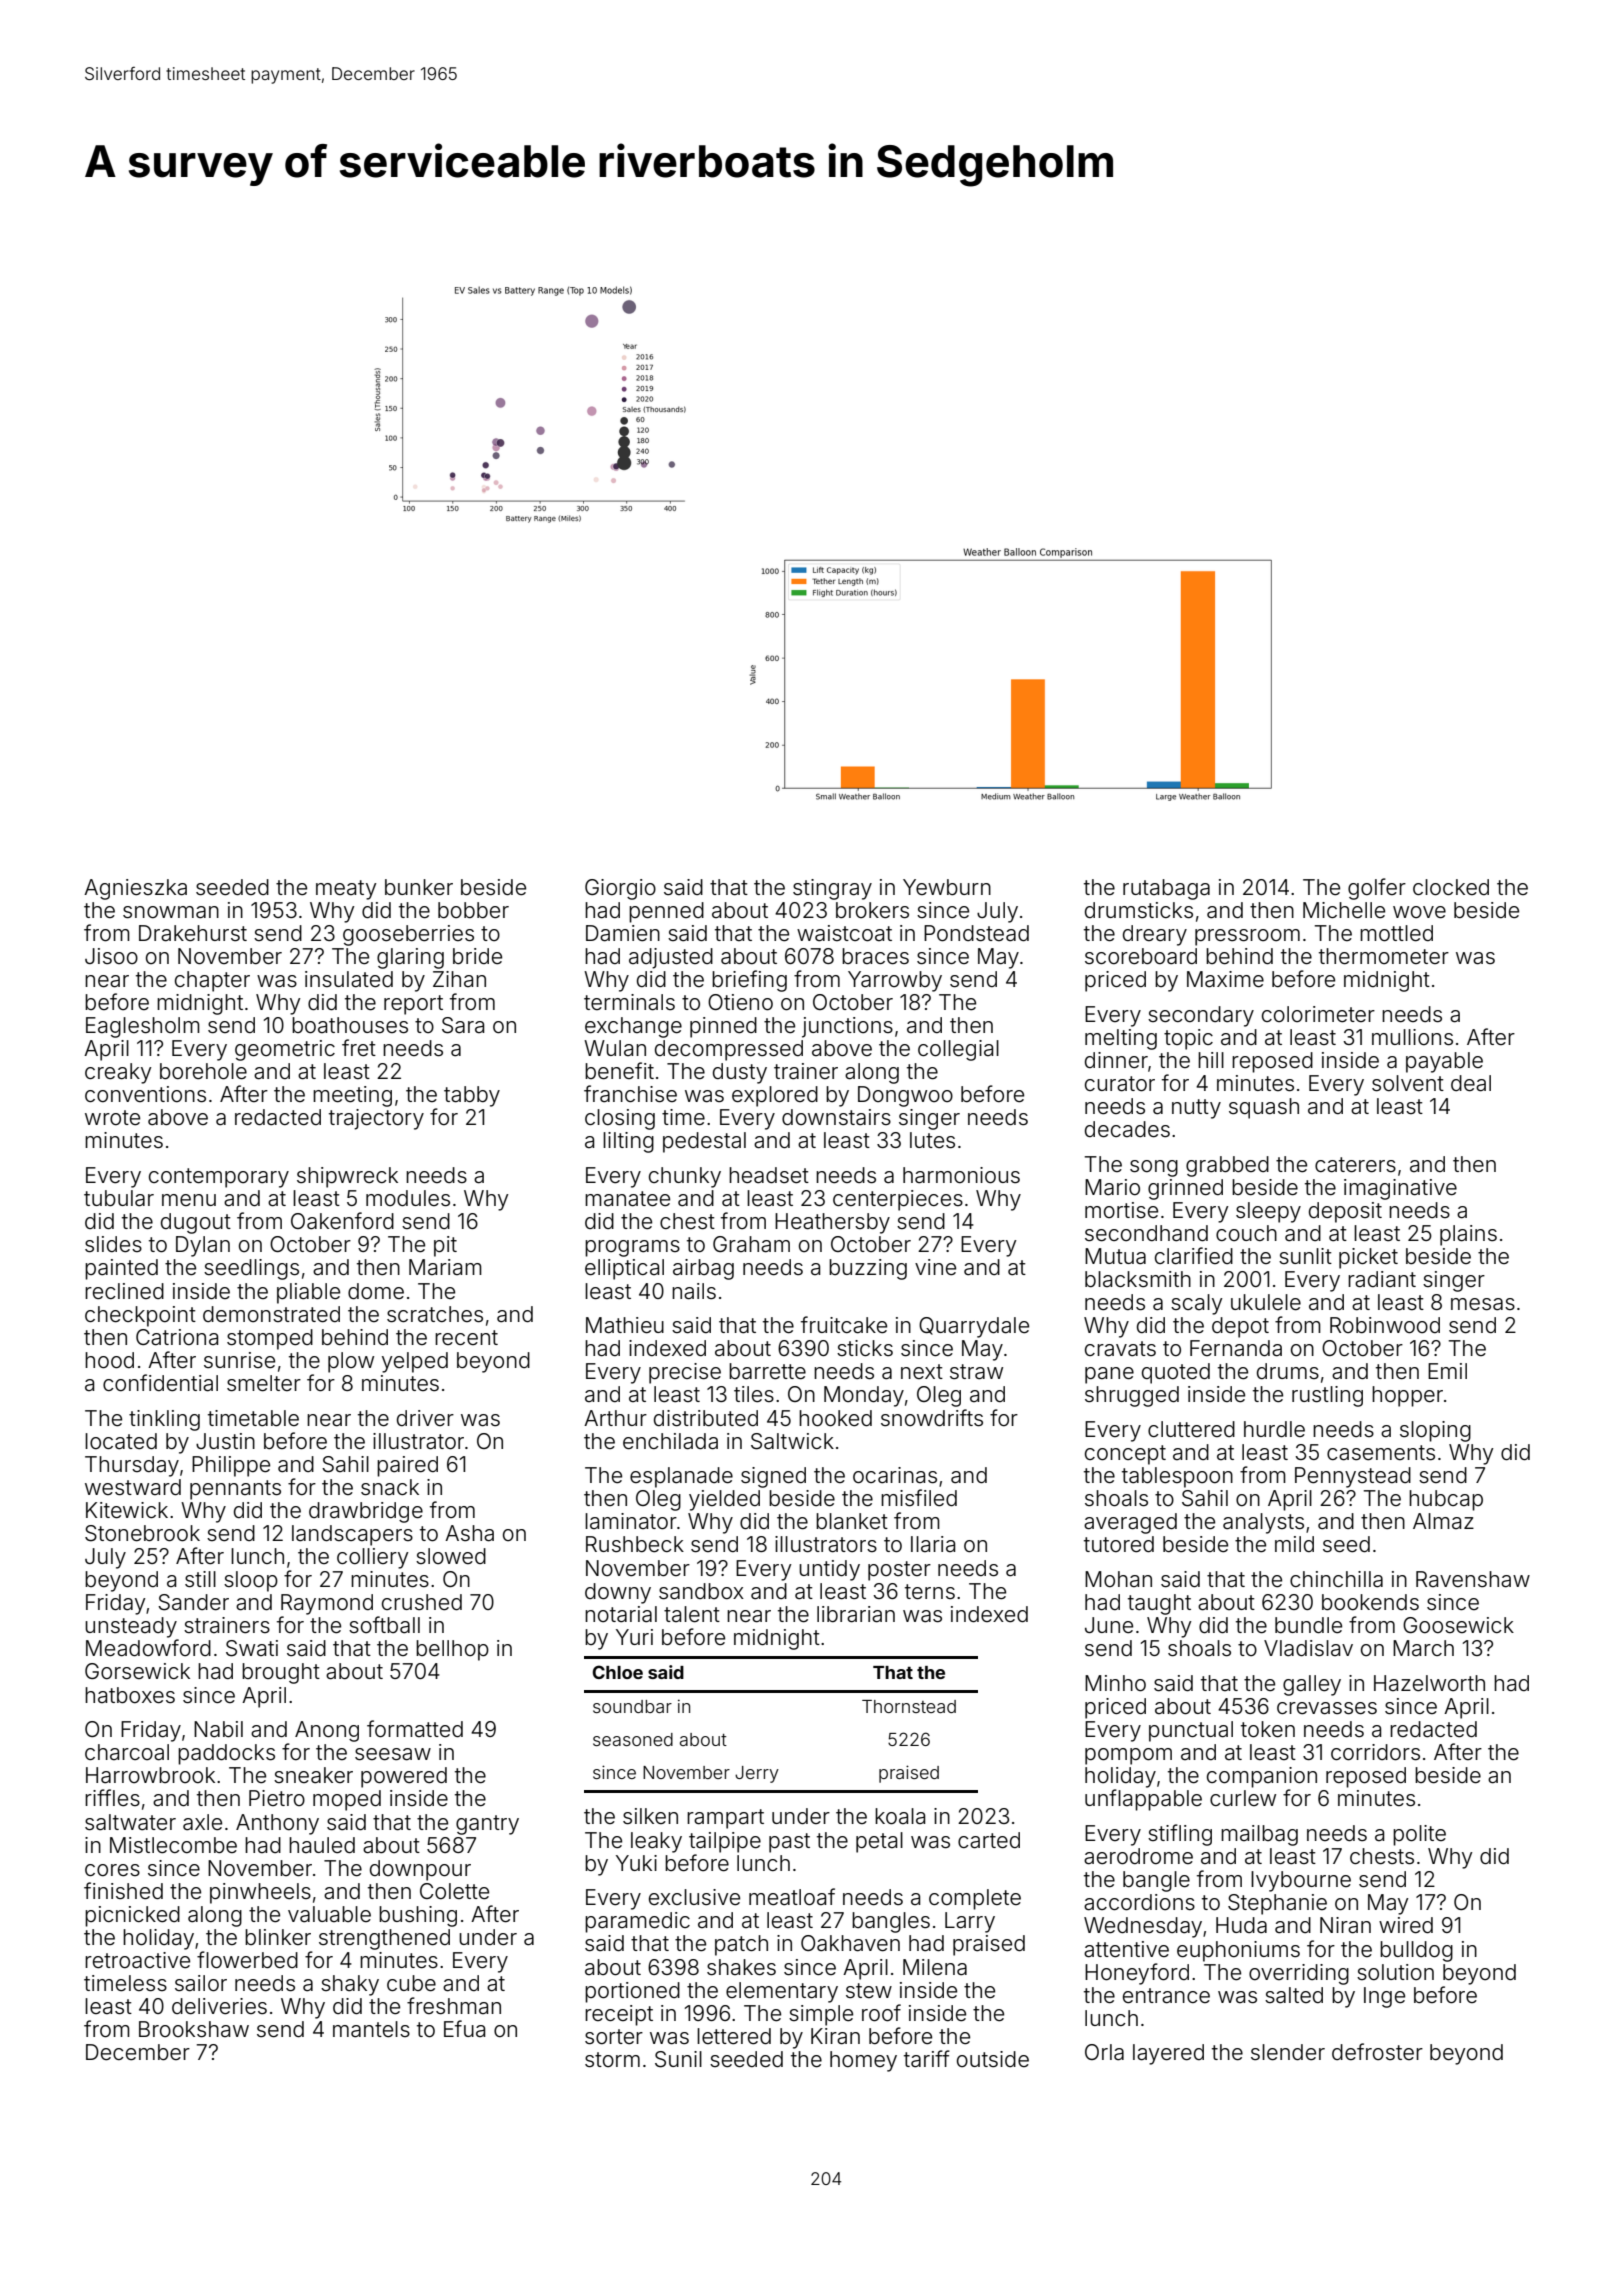 The height and width of the screenshot is (2292, 1620). What do you see at coordinates (1446, 1500) in the screenshot?
I see `hubcap` at bounding box center [1446, 1500].
